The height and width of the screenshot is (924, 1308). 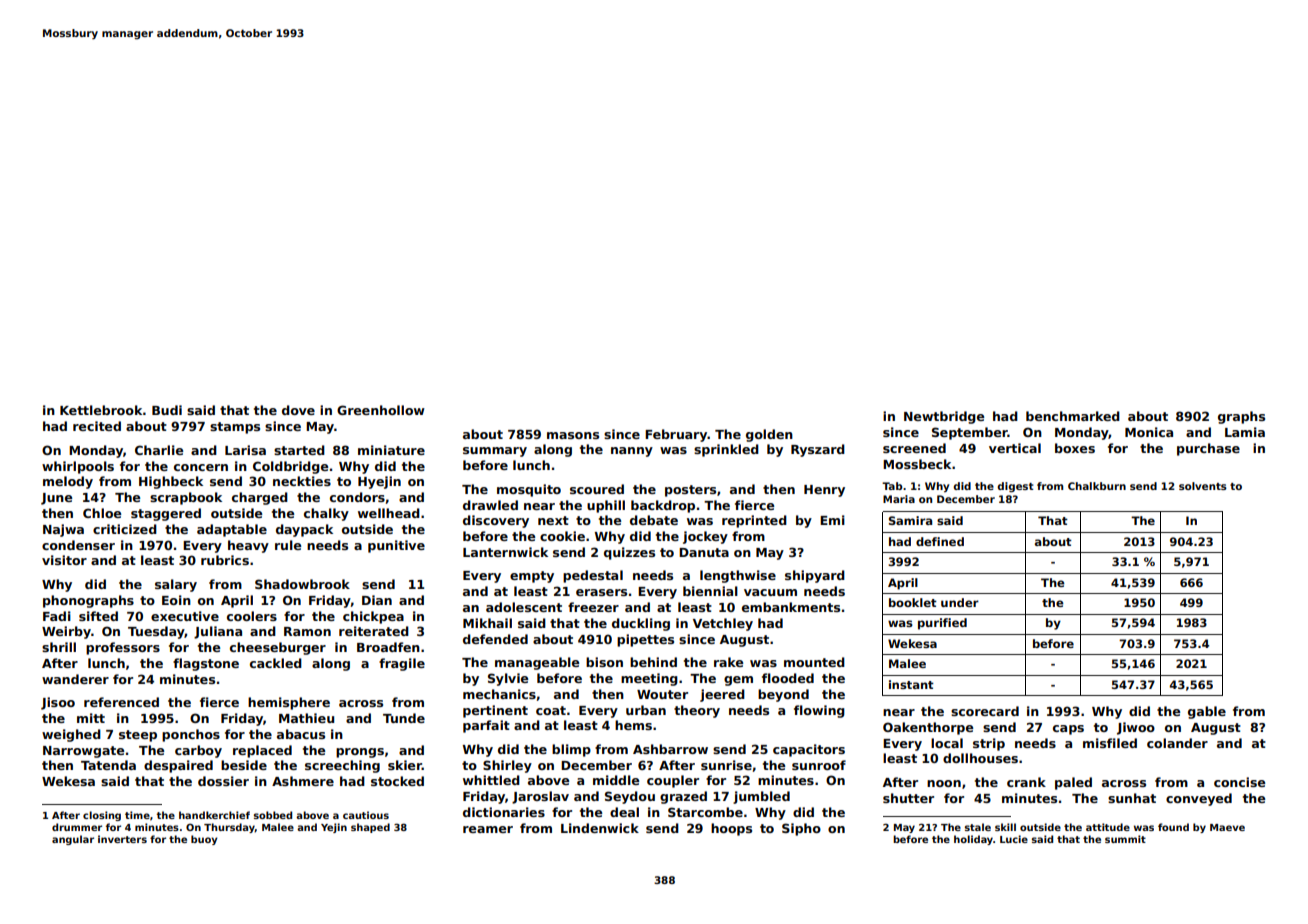 What do you see at coordinates (508, 679) in the screenshot?
I see `Sylvie` at bounding box center [508, 679].
